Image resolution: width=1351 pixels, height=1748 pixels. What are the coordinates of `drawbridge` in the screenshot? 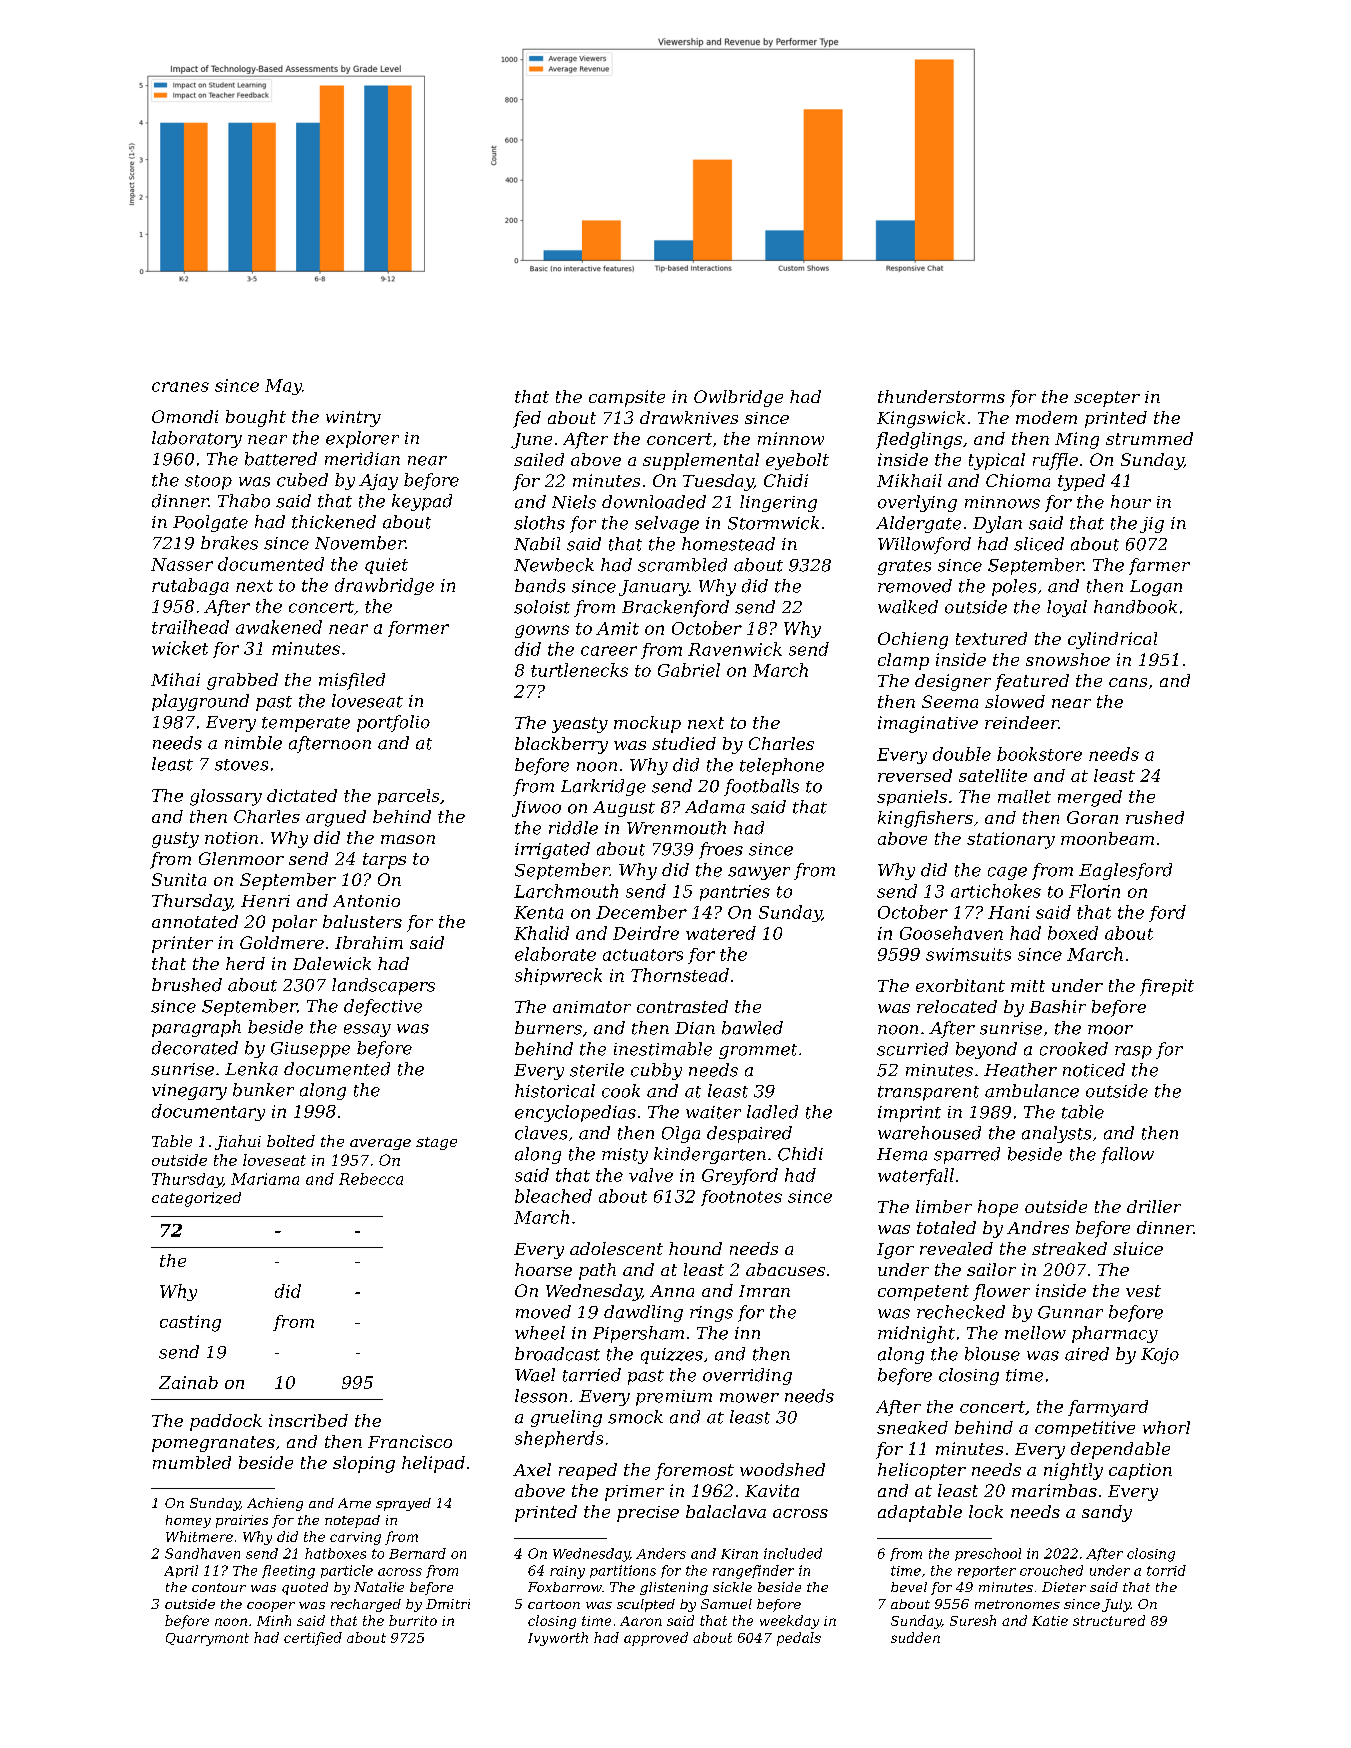 It's located at (384, 586).
